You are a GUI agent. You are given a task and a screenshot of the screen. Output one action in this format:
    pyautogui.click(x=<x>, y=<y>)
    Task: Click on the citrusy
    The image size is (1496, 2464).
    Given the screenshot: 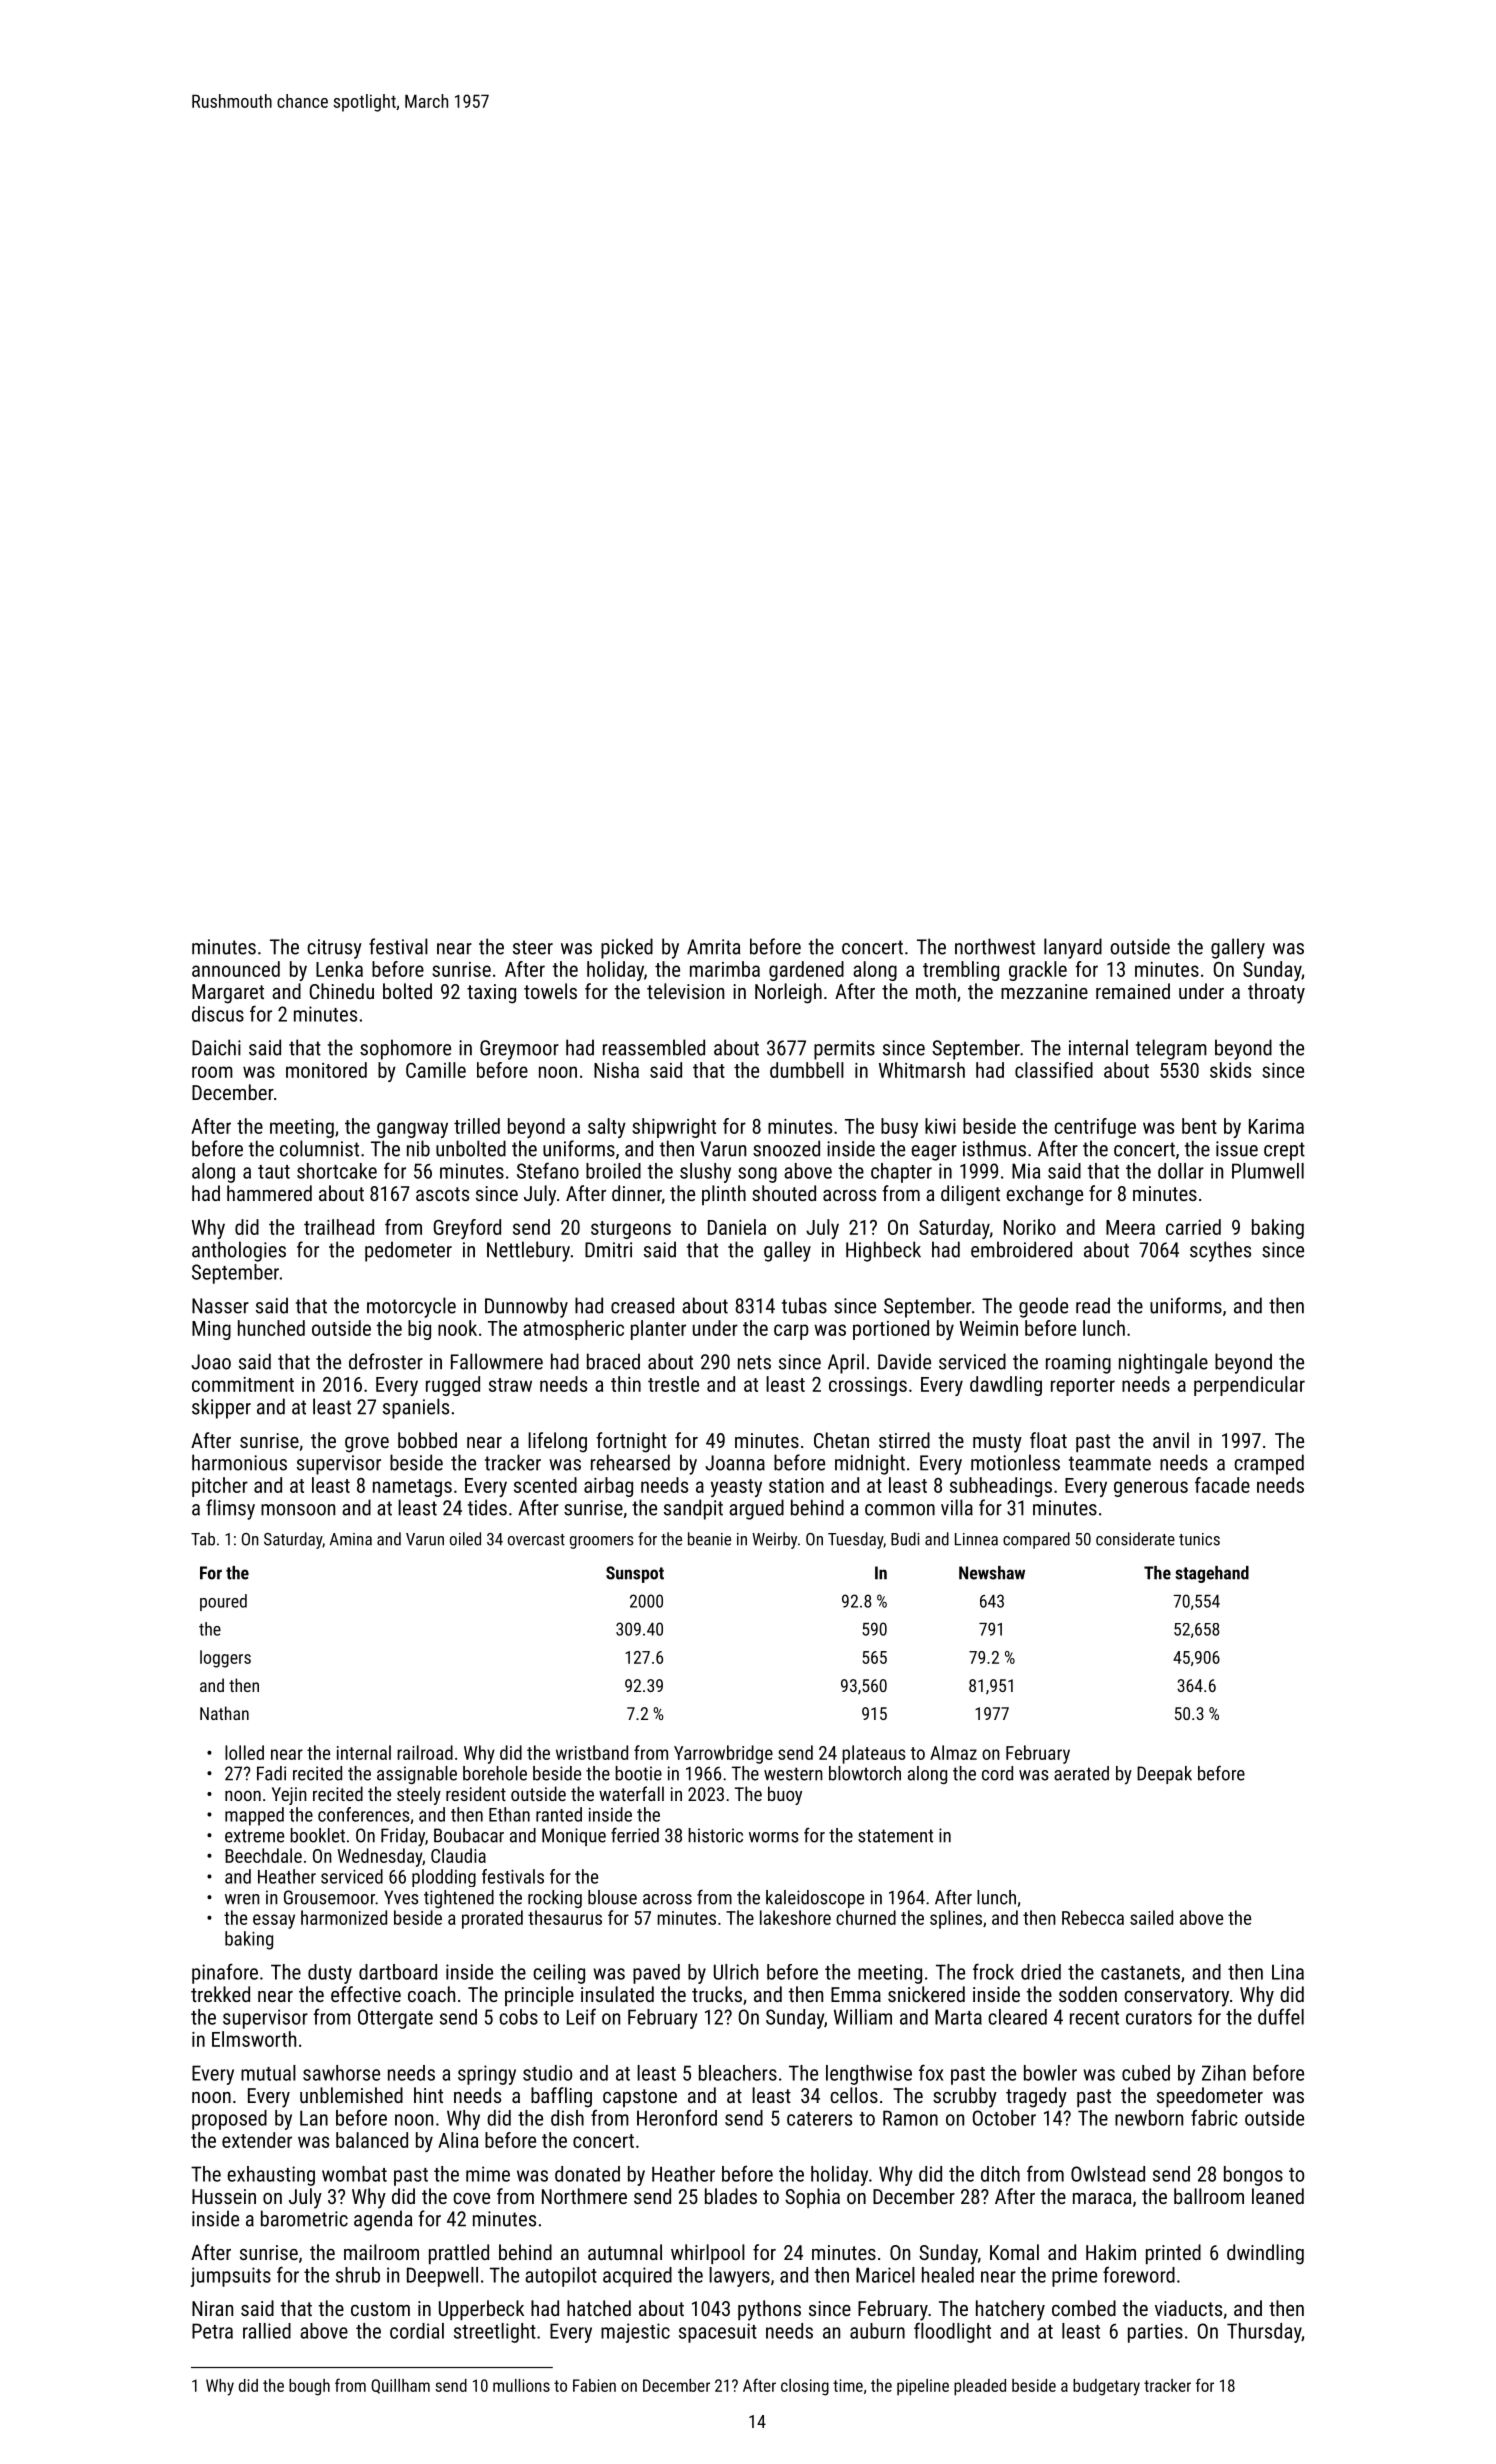 What is the action you would take?
    pyautogui.click(x=334, y=949)
